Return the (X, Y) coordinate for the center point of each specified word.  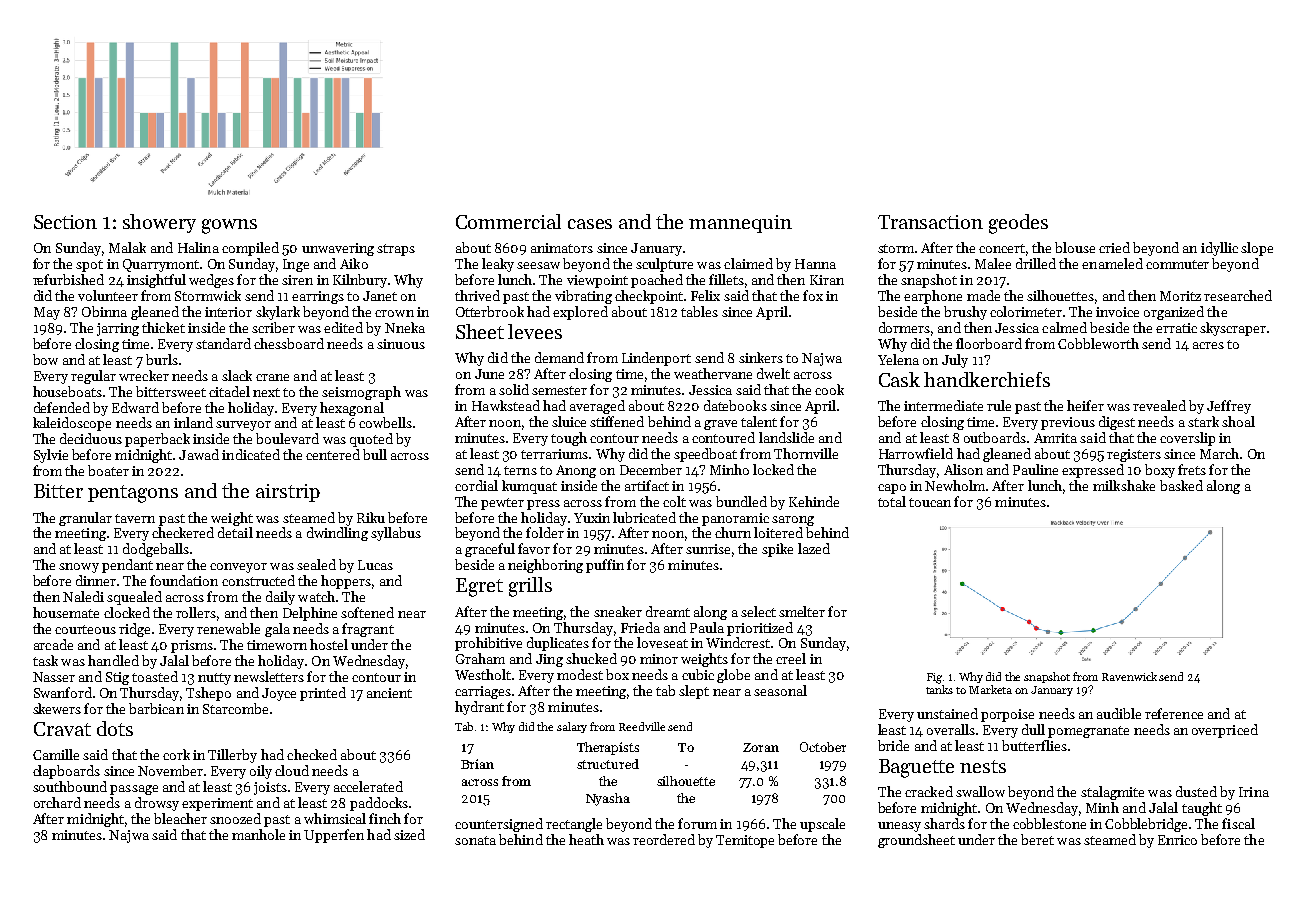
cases (590, 224)
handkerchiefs (987, 379)
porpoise (1007, 715)
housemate (66, 612)
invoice (1117, 312)
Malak (127, 247)
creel (791, 658)
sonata (475, 840)
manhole (258, 834)
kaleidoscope (72, 424)
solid (514, 389)
